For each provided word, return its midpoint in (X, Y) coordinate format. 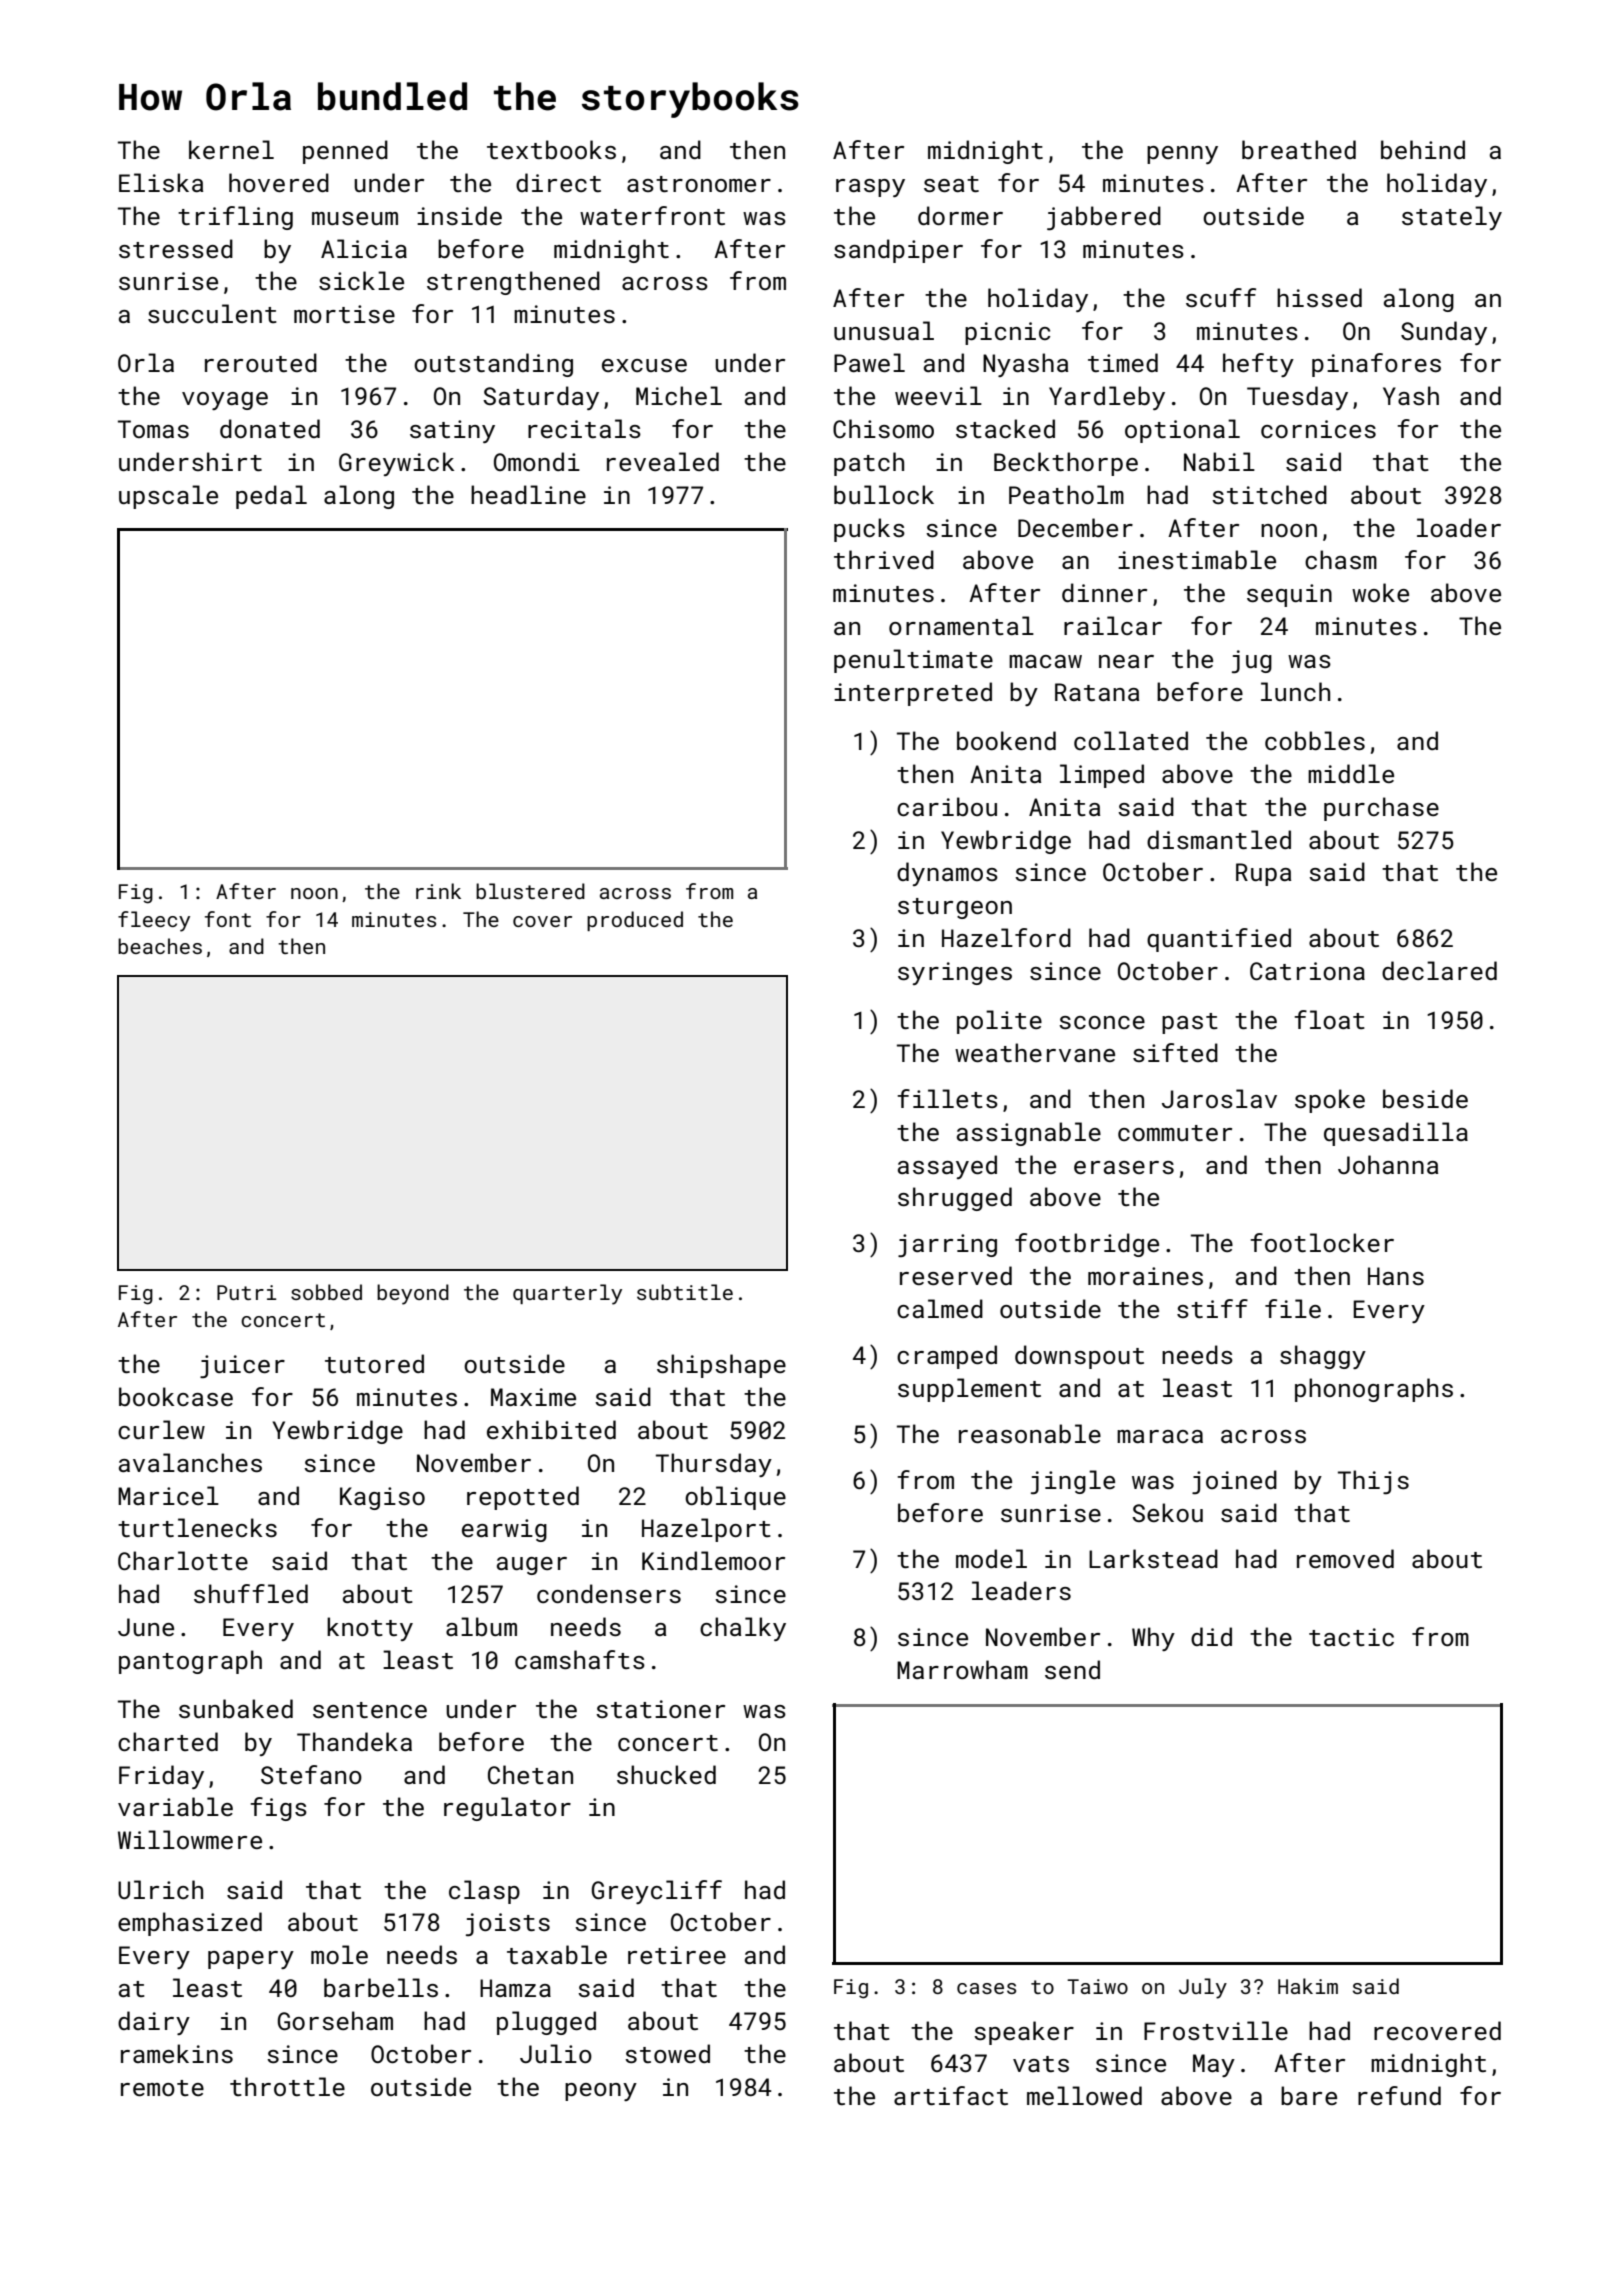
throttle (287, 2086)
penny (1182, 155)
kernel (231, 149)
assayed (947, 1167)
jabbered (1104, 218)
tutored (374, 1363)
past (1190, 1023)
